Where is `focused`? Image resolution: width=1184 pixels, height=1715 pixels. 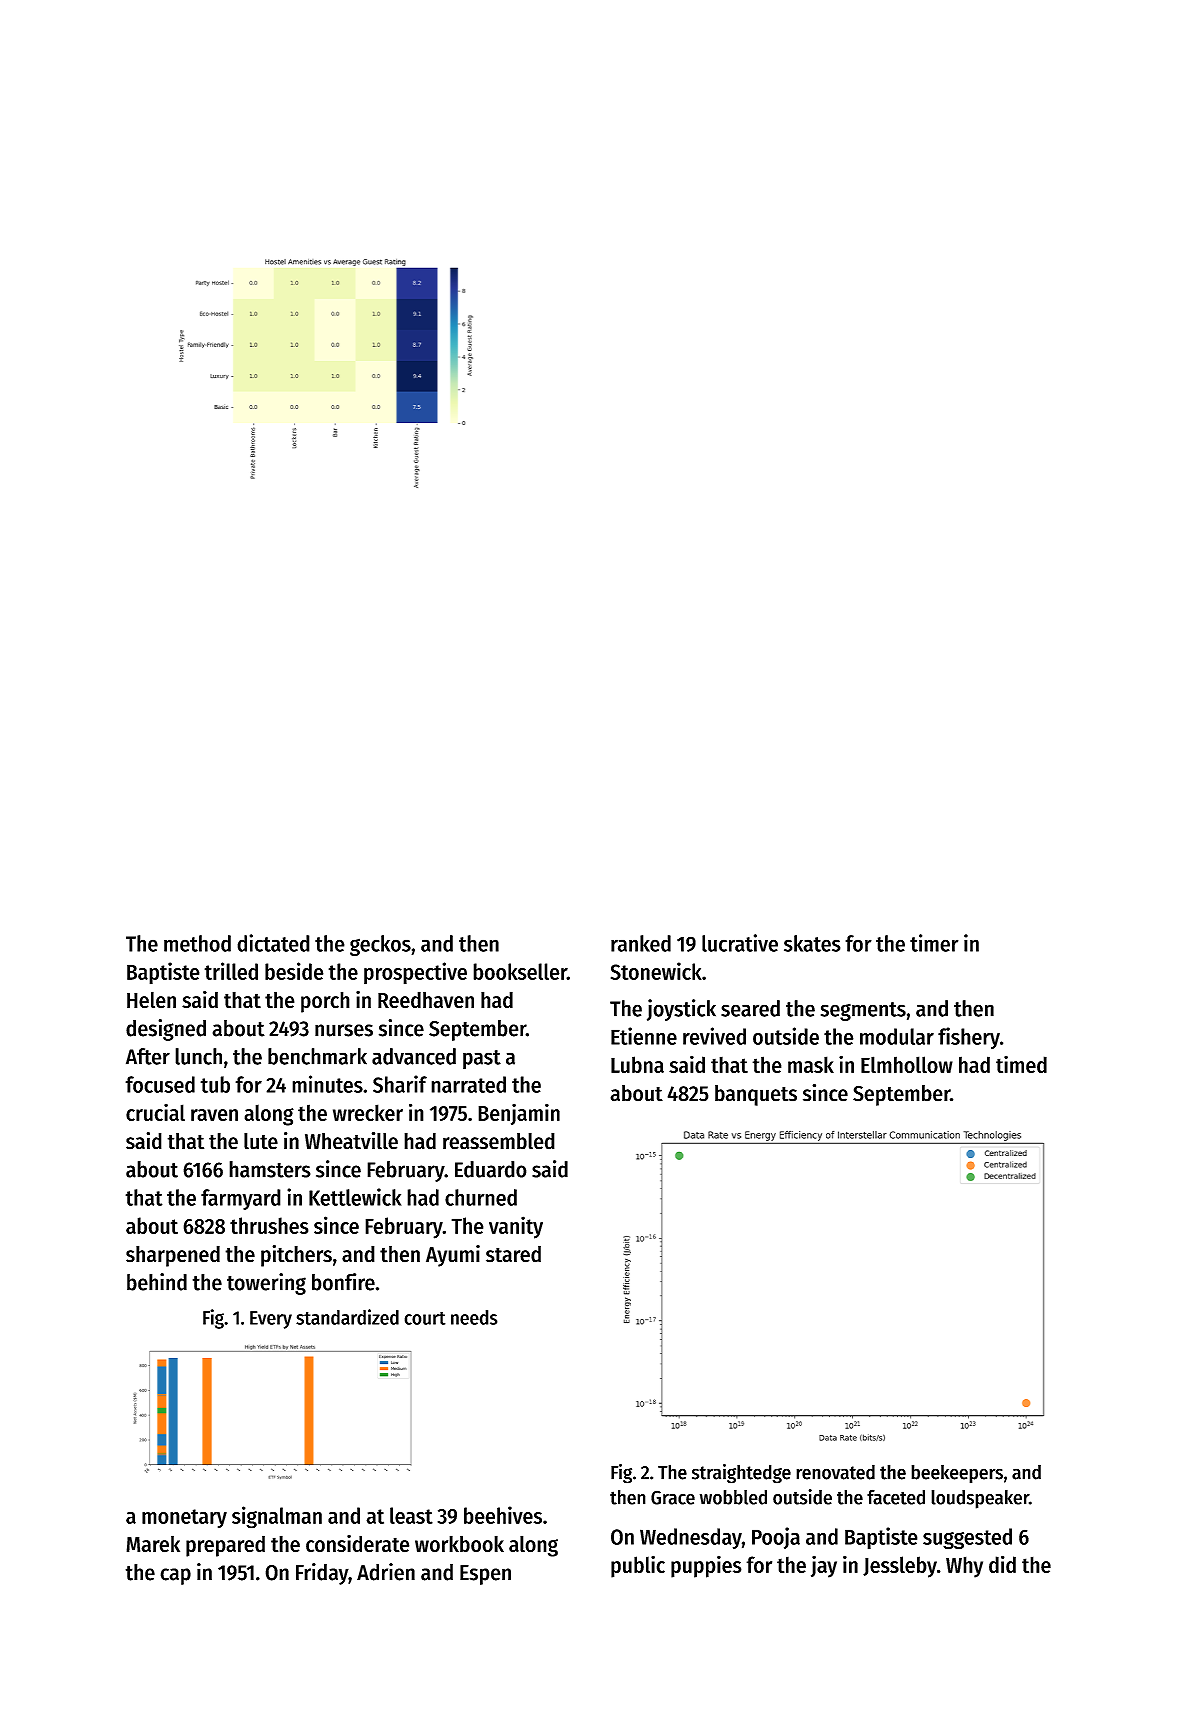
focused is located at coordinates (160, 1084).
